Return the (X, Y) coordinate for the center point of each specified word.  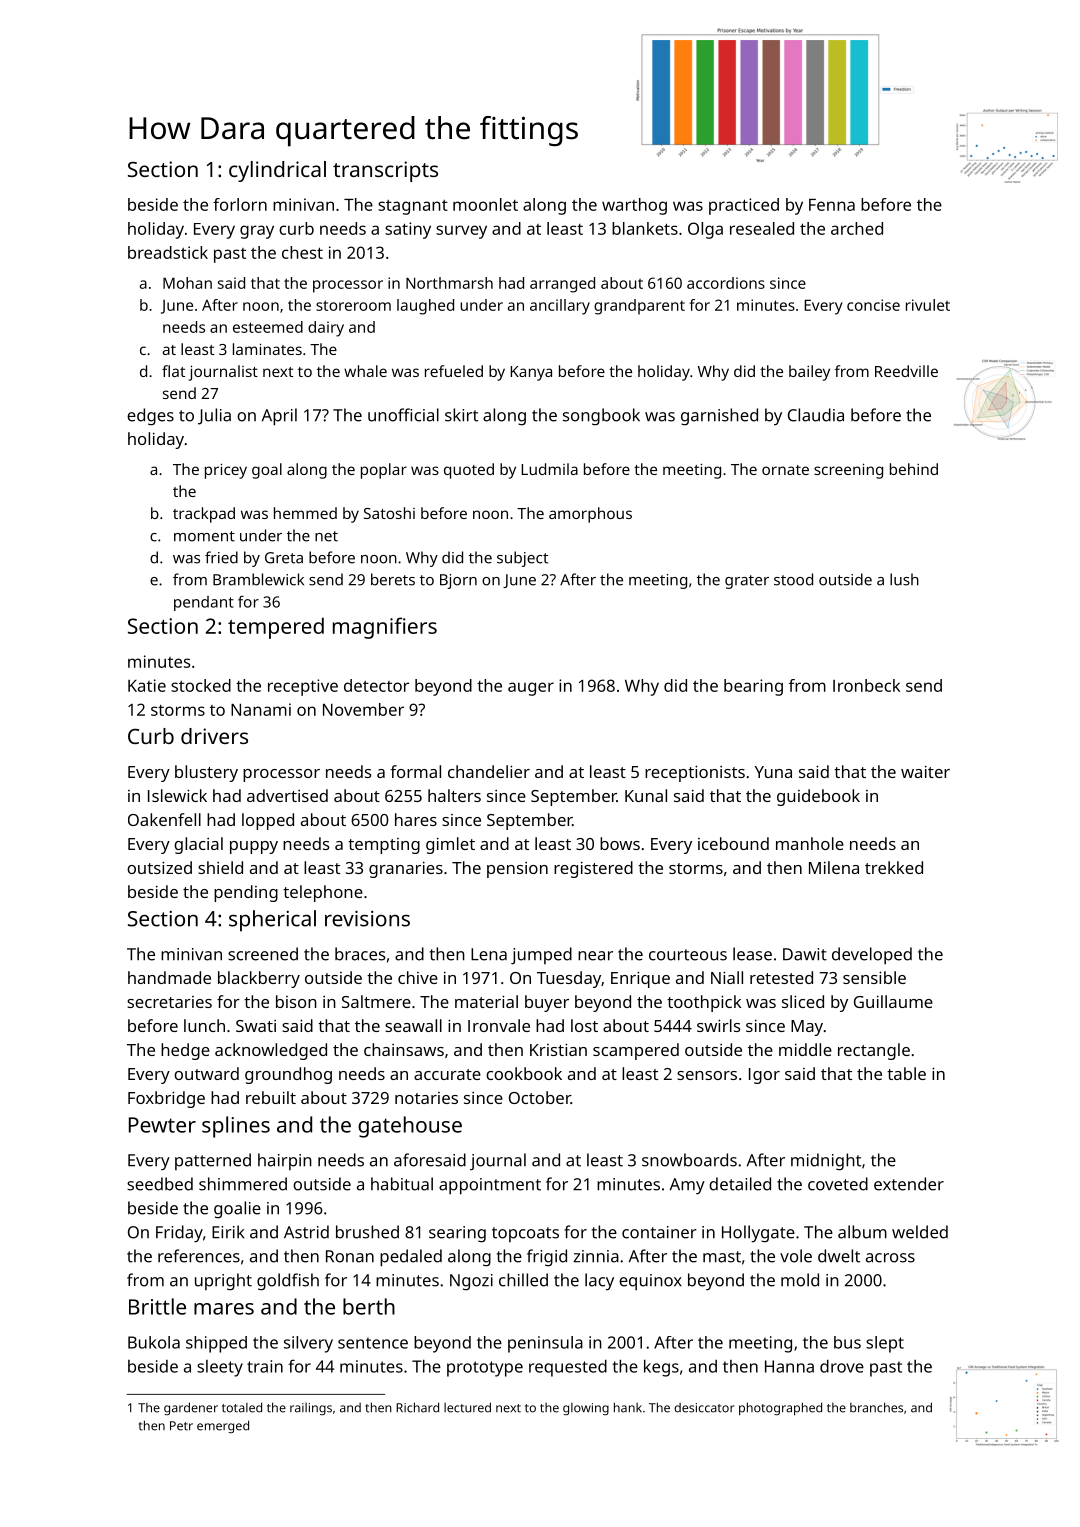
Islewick (177, 795)
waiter (925, 771)
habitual (402, 1184)
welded (920, 1232)
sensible (874, 977)
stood (793, 579)
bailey (809, 373)
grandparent (639, 307)
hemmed (305, 513)
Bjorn (458, 581)
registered (593, 869)
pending (246, 893)
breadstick (168, 252)
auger (531, 689)
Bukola (154, 1342)
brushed (367, 1232)
